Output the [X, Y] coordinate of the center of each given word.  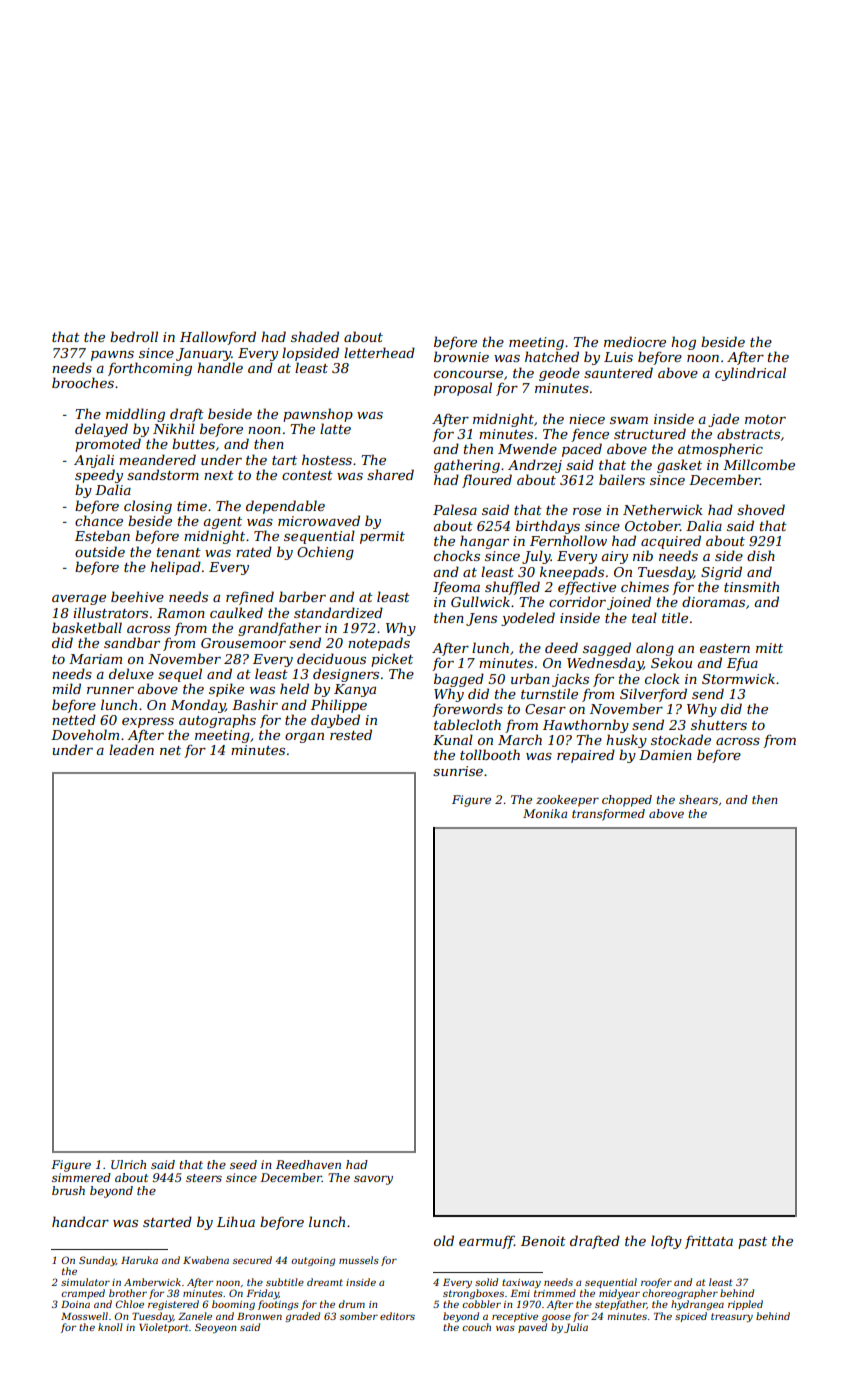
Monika [545, 813]
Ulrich [128, 1164]
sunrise [458, 771]
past [752, 1243]
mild [66, 688]
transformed [608, 815]
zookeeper [567, 801]
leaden [131, 749]
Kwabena [206, 1260]
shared [390, 474]
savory [373, 1180]
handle [220, 367]
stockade [681, 739]
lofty [666, 1242]
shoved [761, 509]
